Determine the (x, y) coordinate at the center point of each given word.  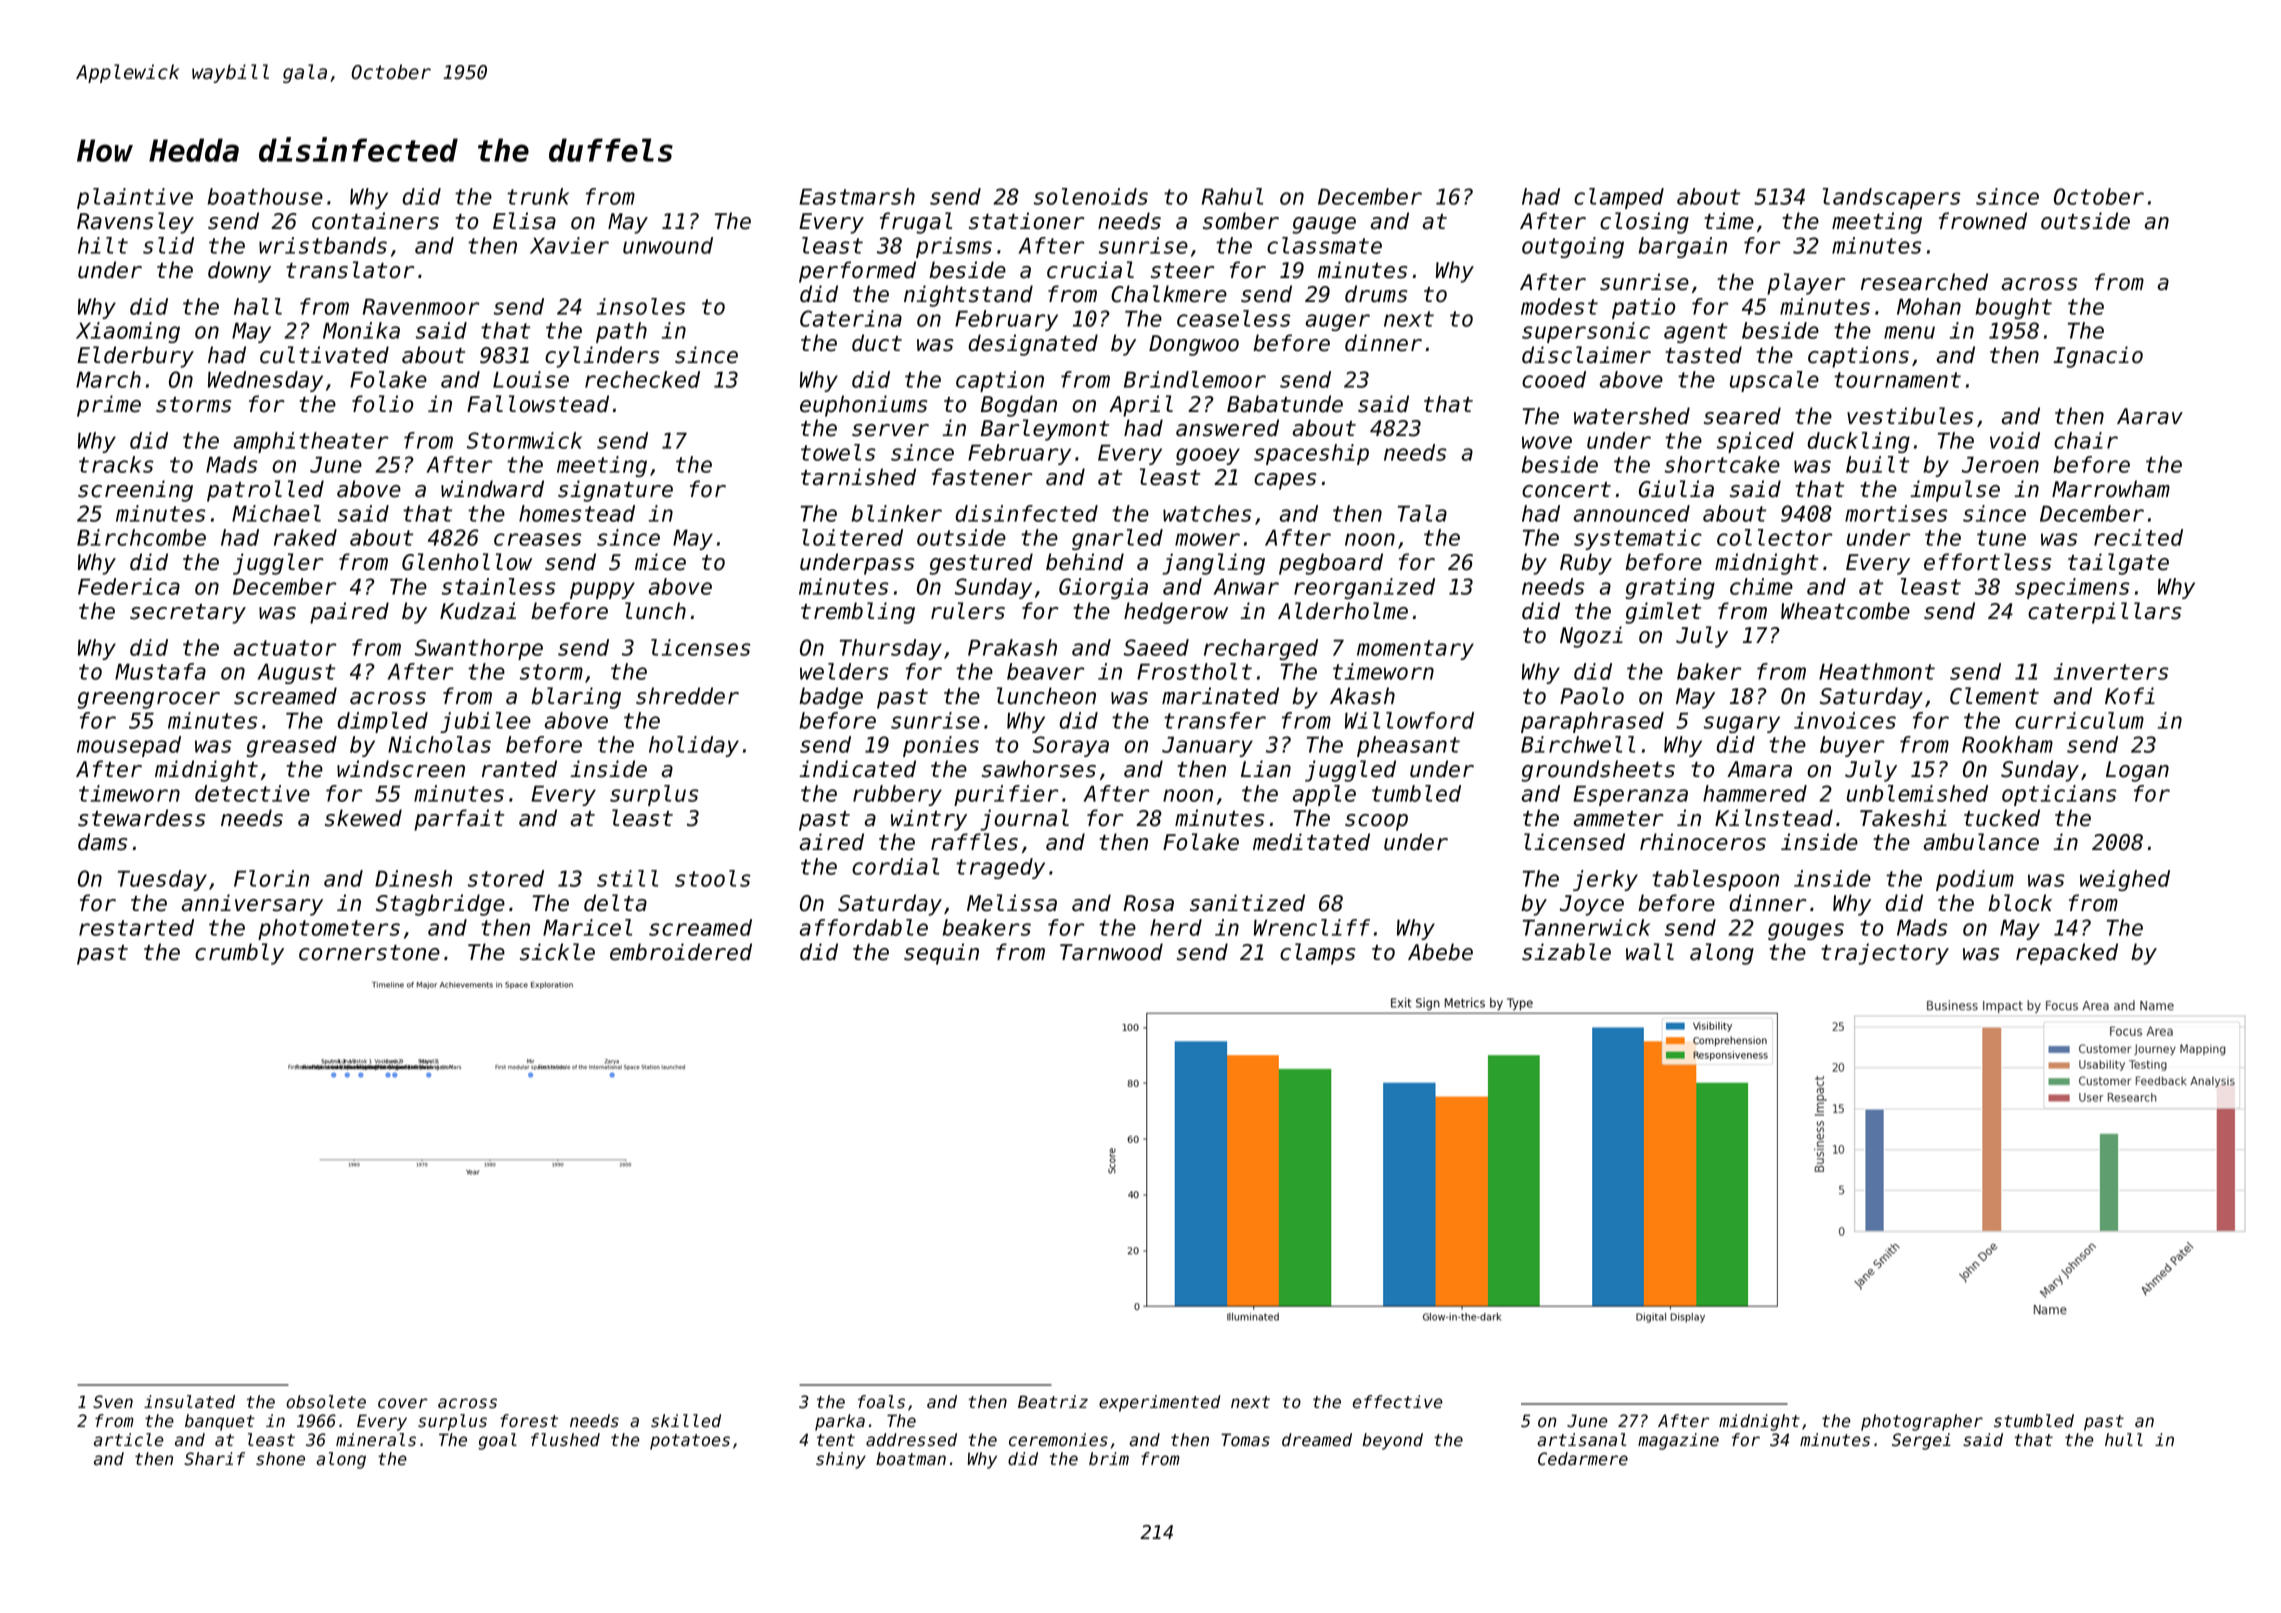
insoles (641, 306)
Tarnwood (1111, 952)
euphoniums (863, 406)
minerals (376, 1440)
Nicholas (439, 744)
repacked (2067, 954)
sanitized (1247, 903)
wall (1650, 952)
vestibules (1910, 416)
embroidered (681, 952)
